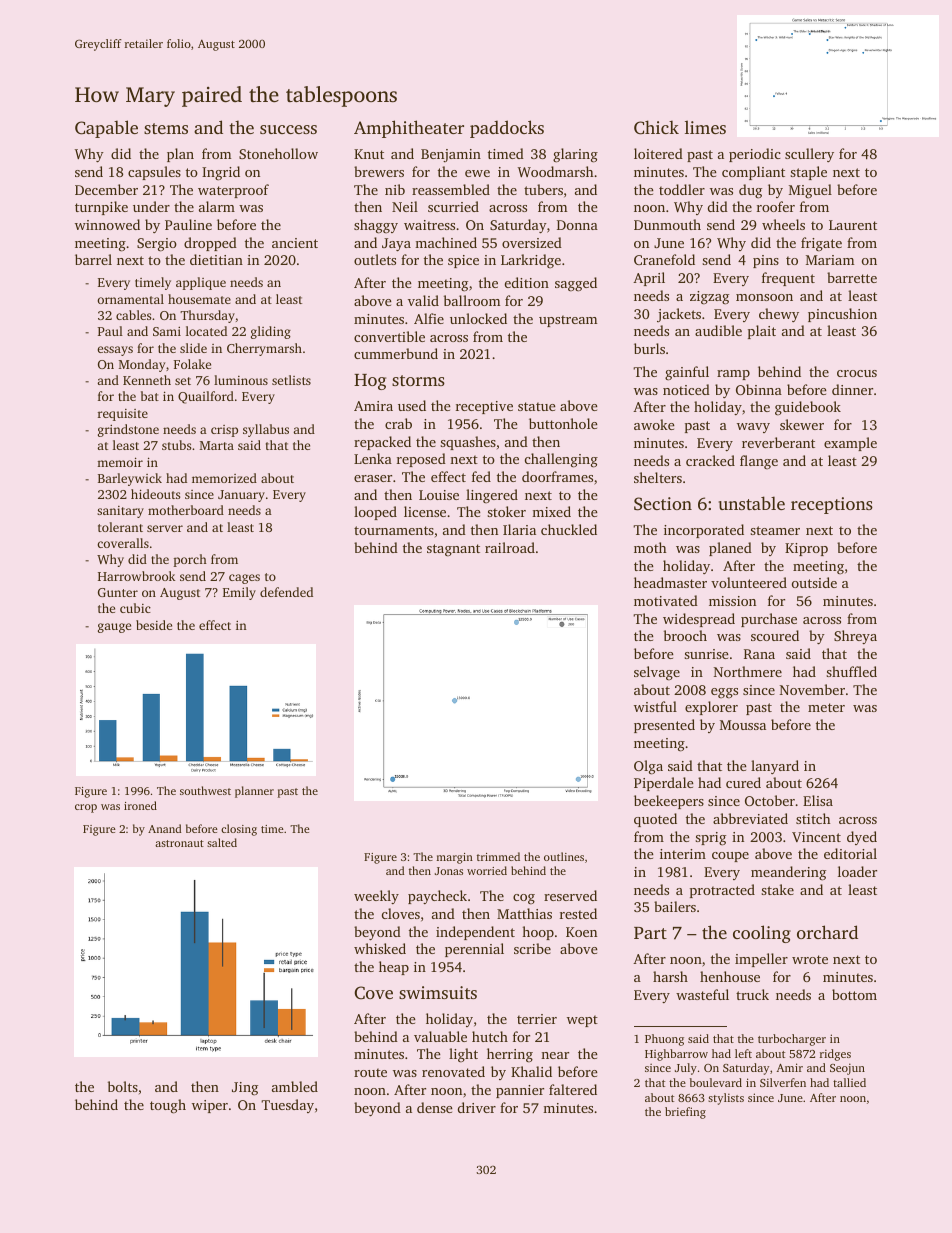  Describe the element at coordinates (575, 155) in the page. I see `glaring` at that location.
